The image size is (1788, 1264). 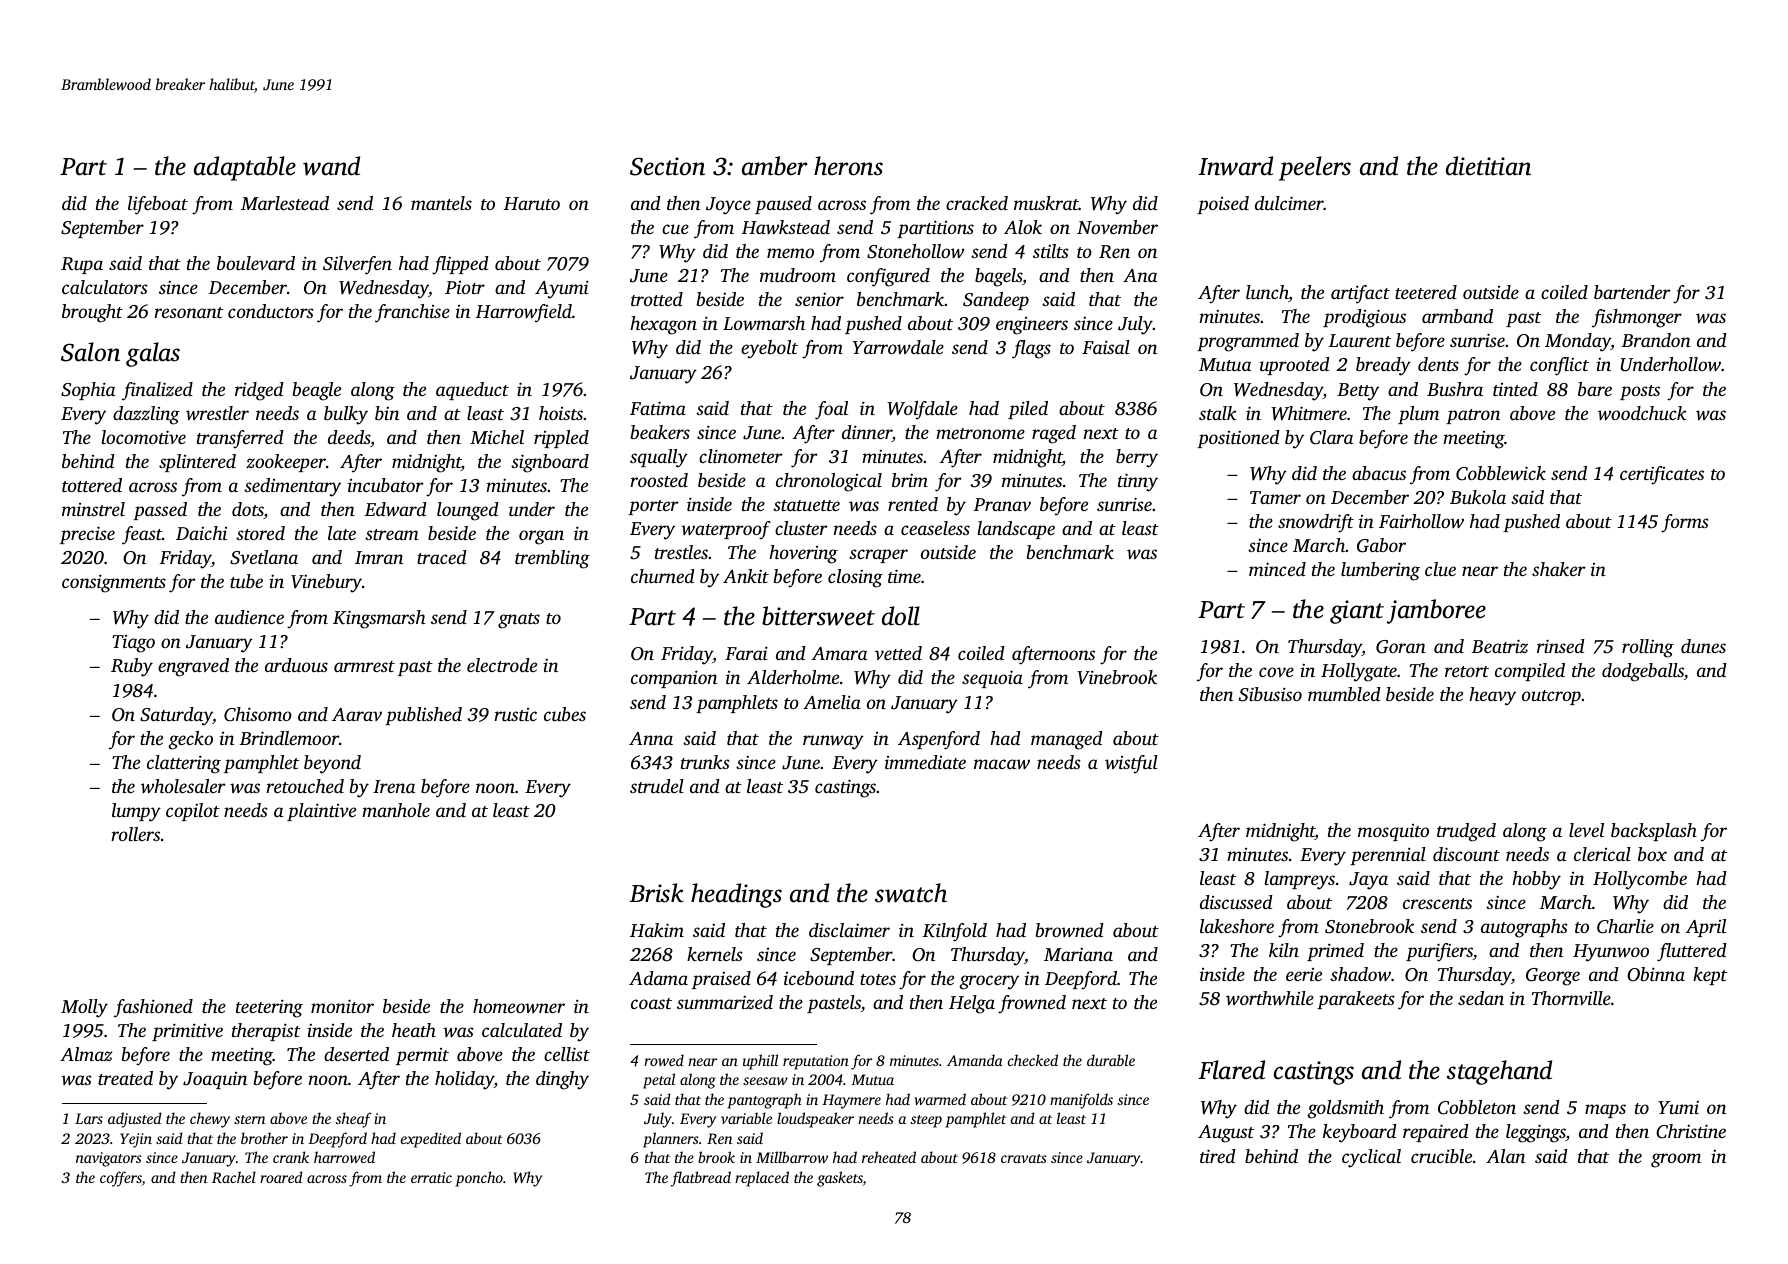 What do you see at coordinates (901, 616) in the screenshot?
I see `doll` at bounding box center [901, 616].
